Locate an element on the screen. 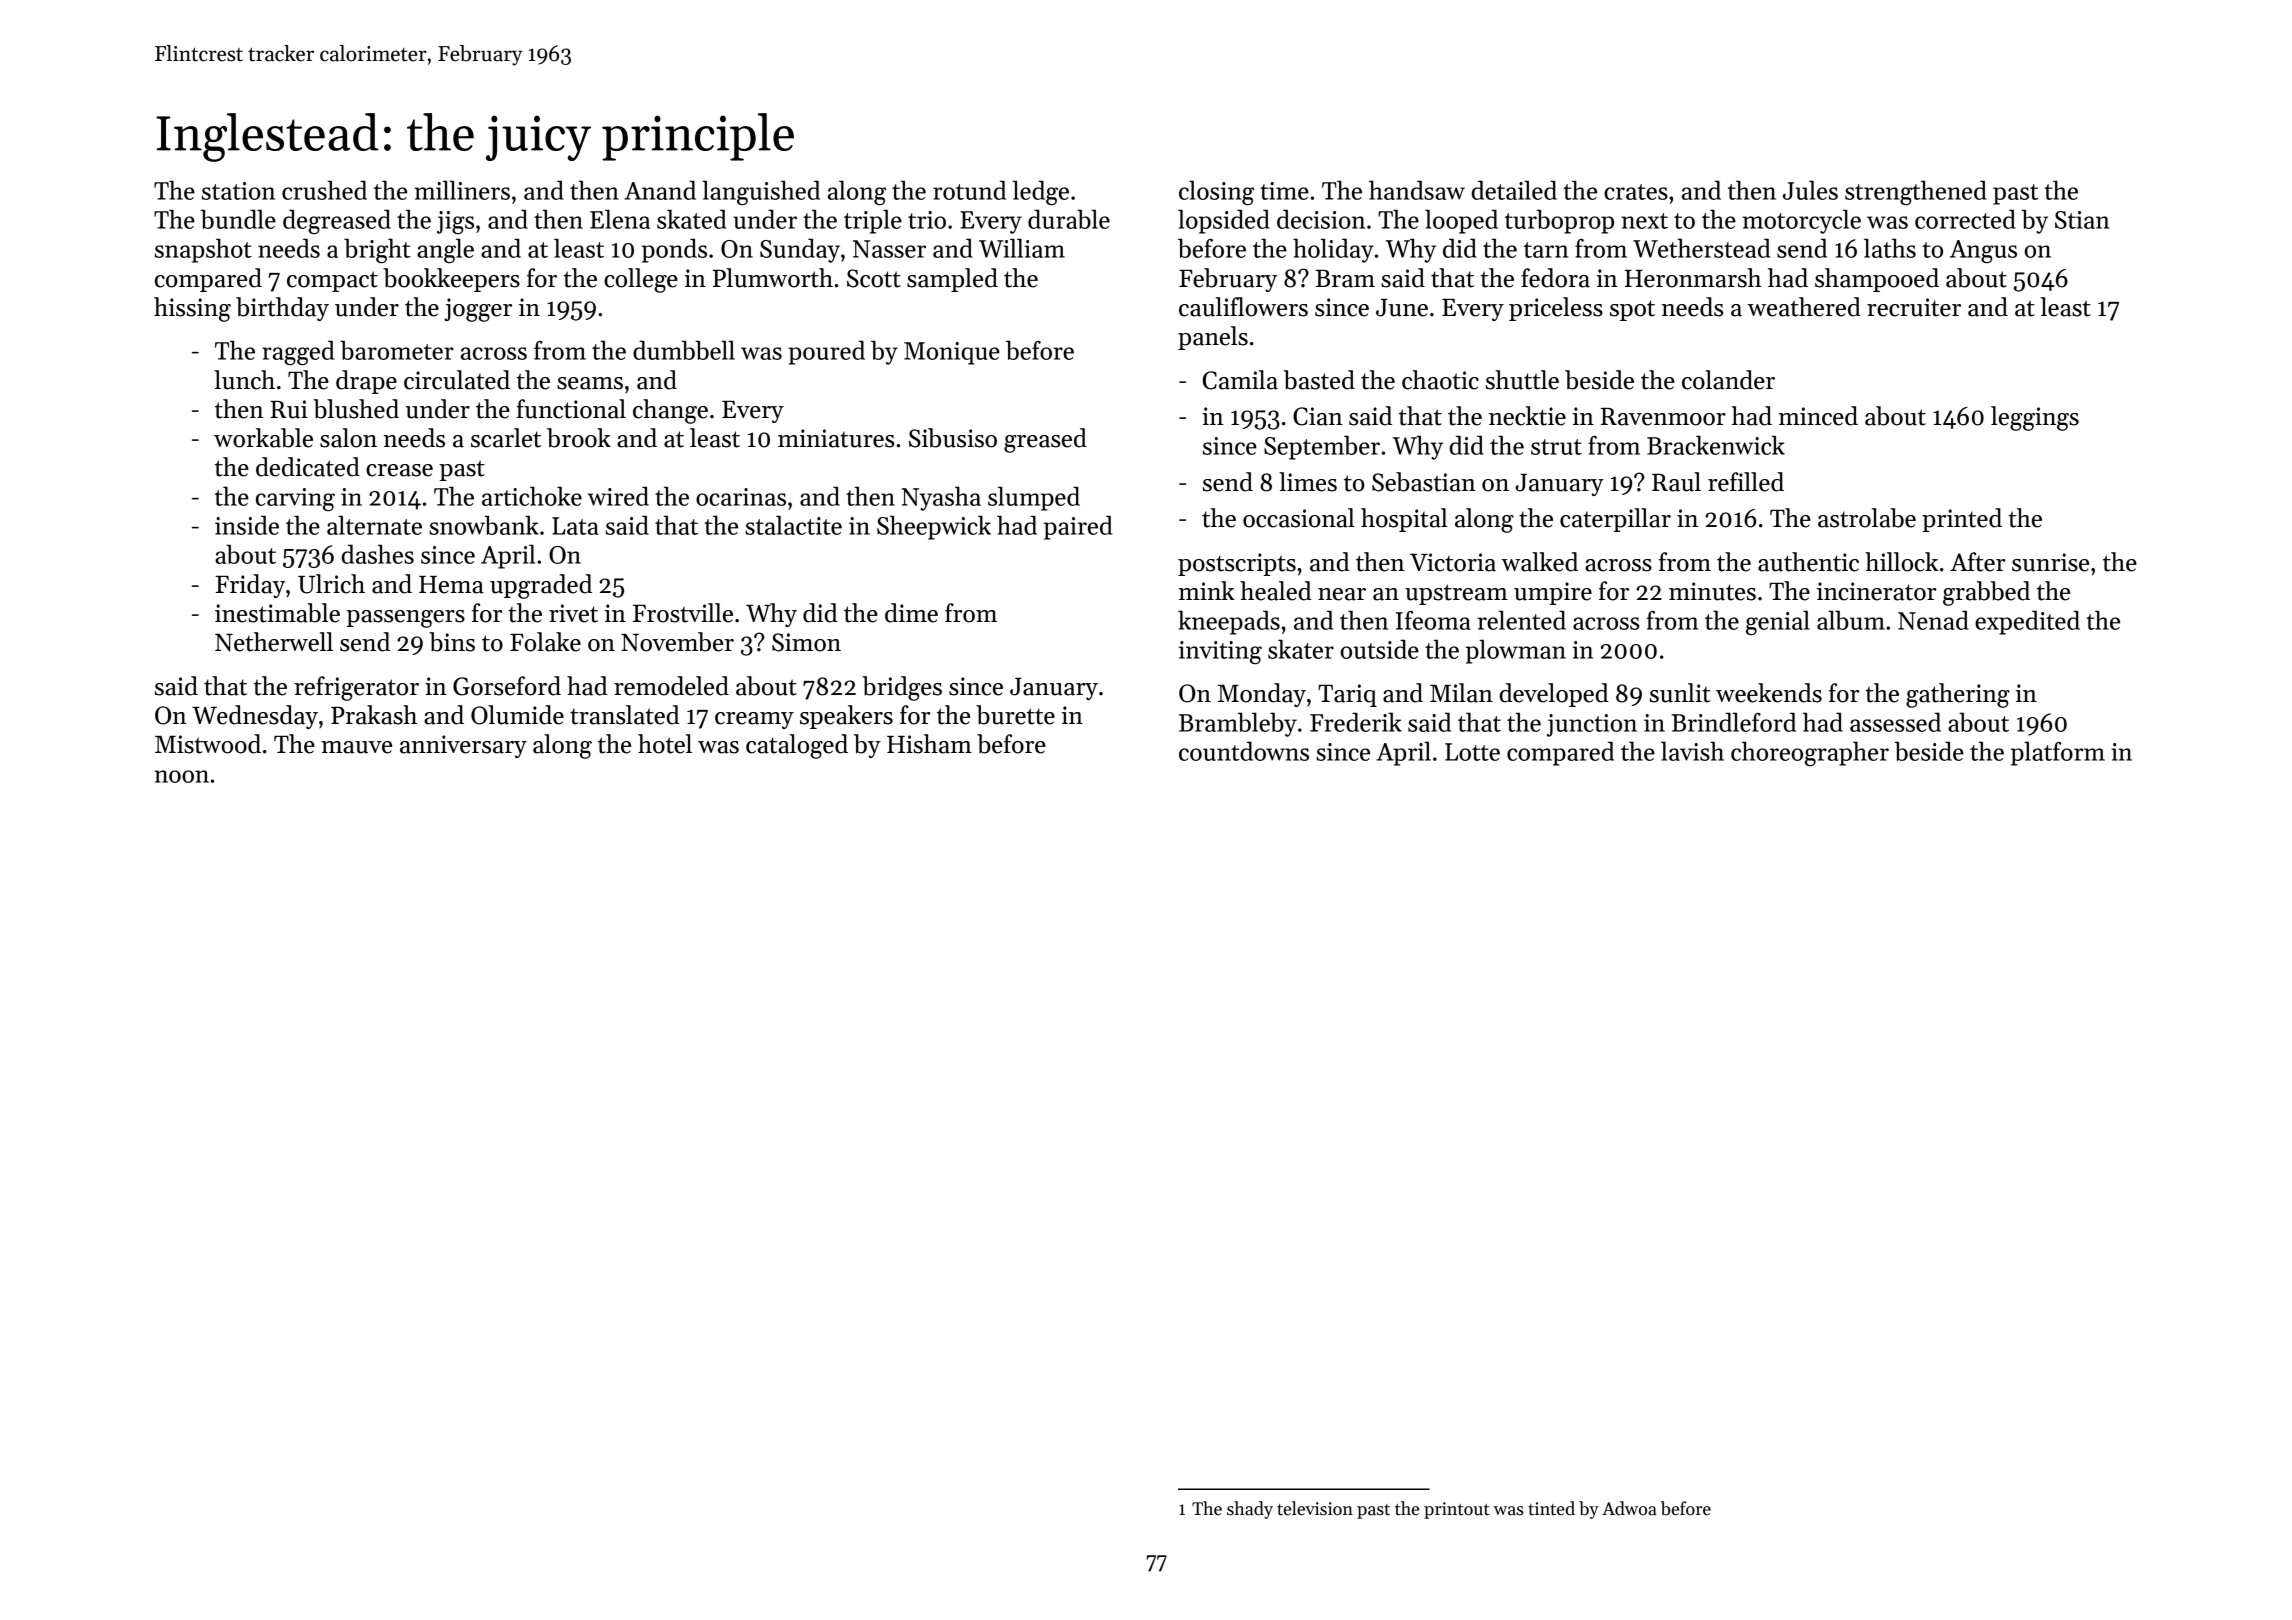 The width and height of the screenshot is (2292, 1620). Anand is located at coordinates (660, 190).
